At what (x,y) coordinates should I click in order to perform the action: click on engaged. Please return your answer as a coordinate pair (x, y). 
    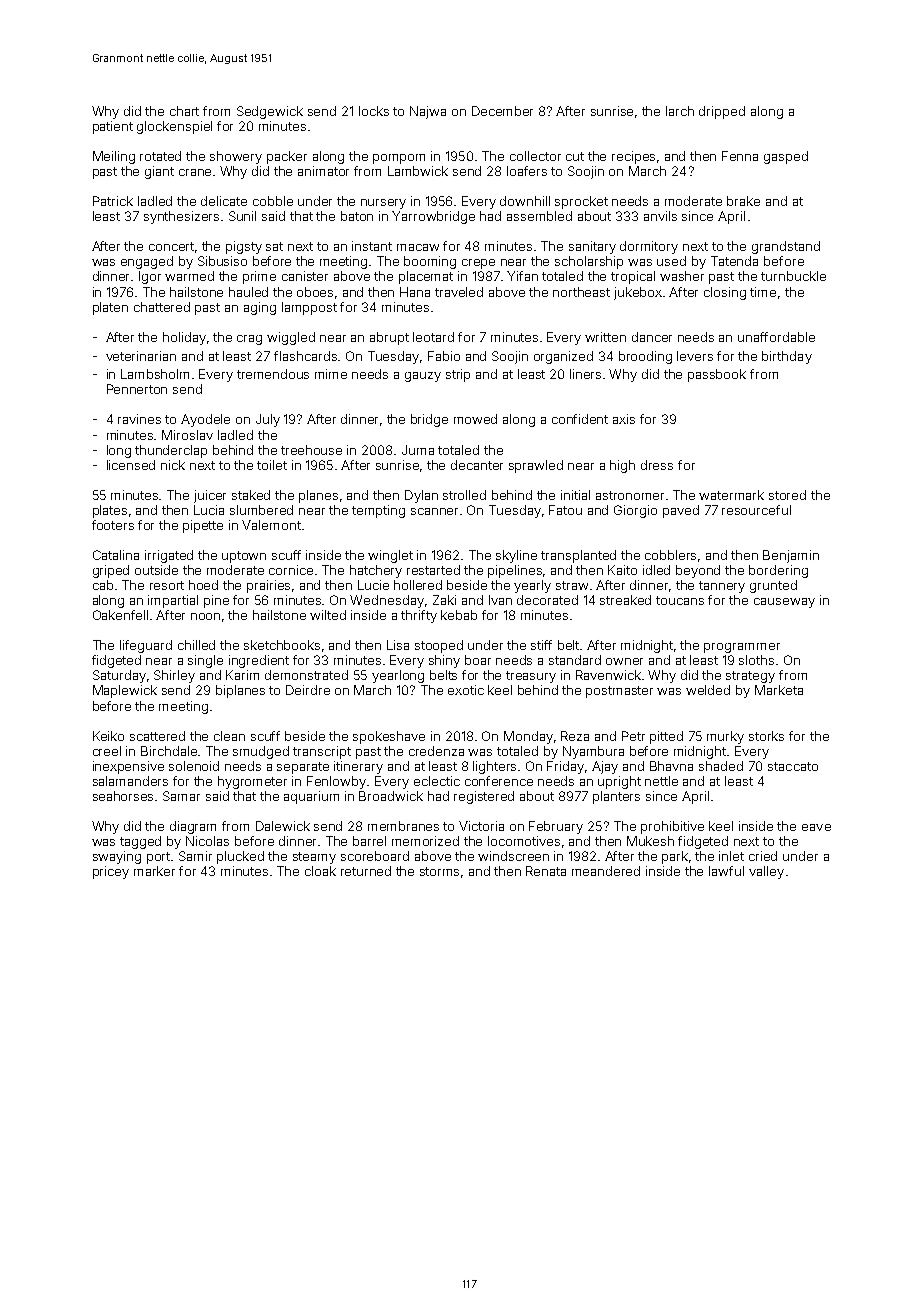
    Looking at the image, I should click on (147, 262).
